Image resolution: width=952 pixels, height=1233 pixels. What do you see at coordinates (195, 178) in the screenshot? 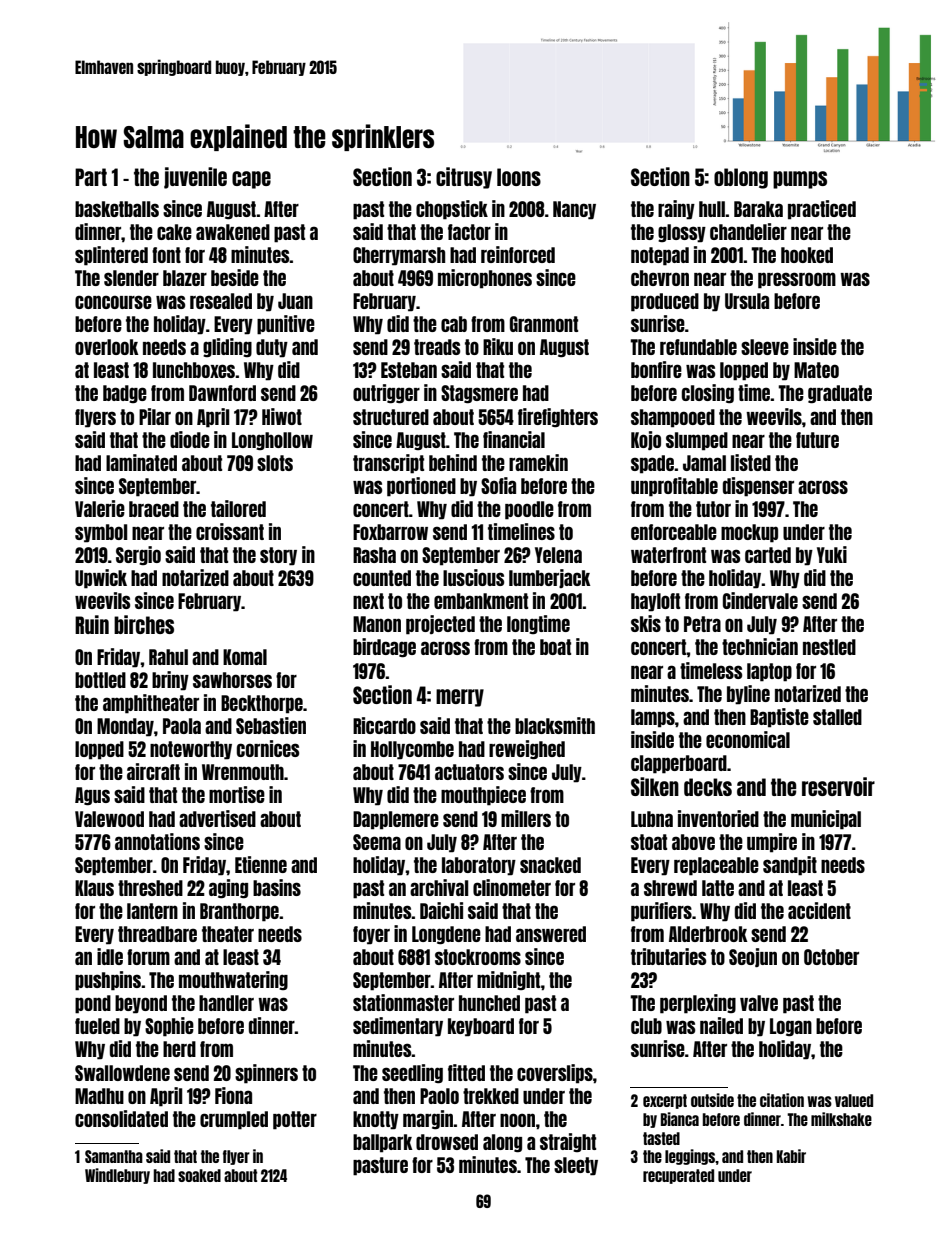
I see `juvenile` at bounding box center [195, 178].
